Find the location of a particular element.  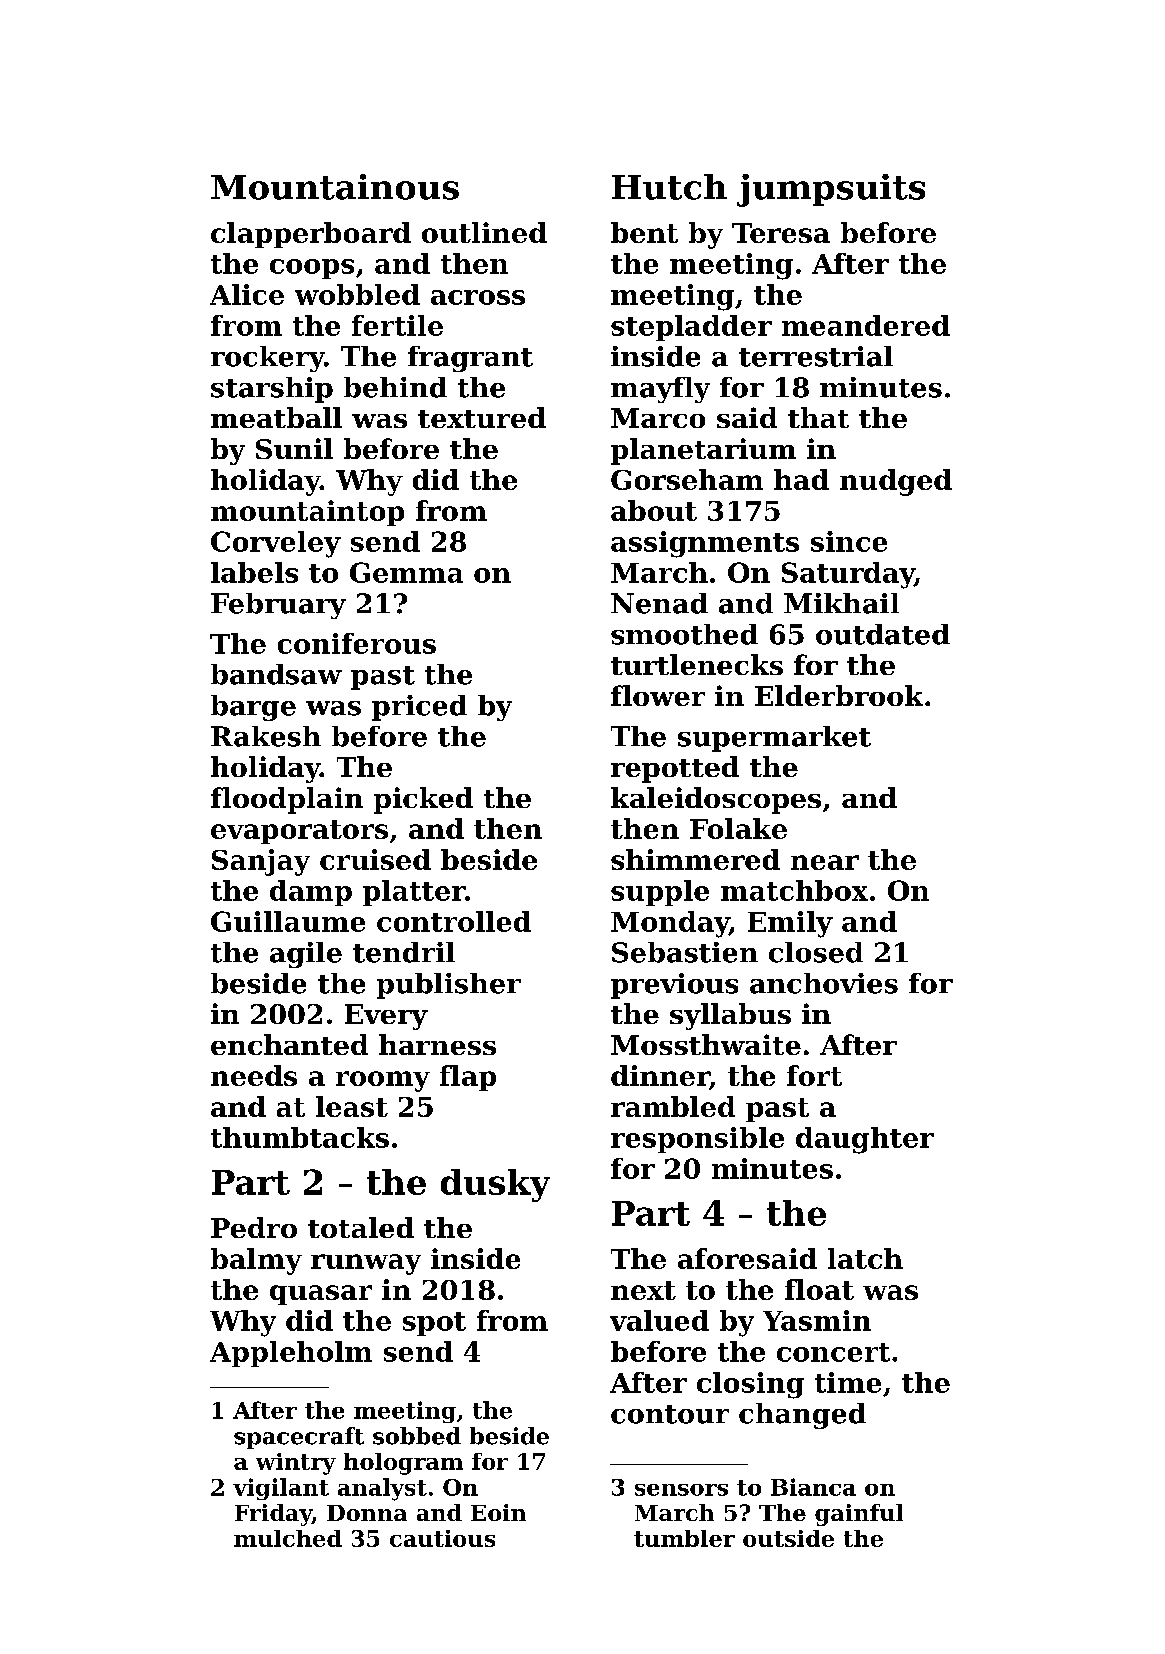

Pedro is located at coordinates (254, 1227).
